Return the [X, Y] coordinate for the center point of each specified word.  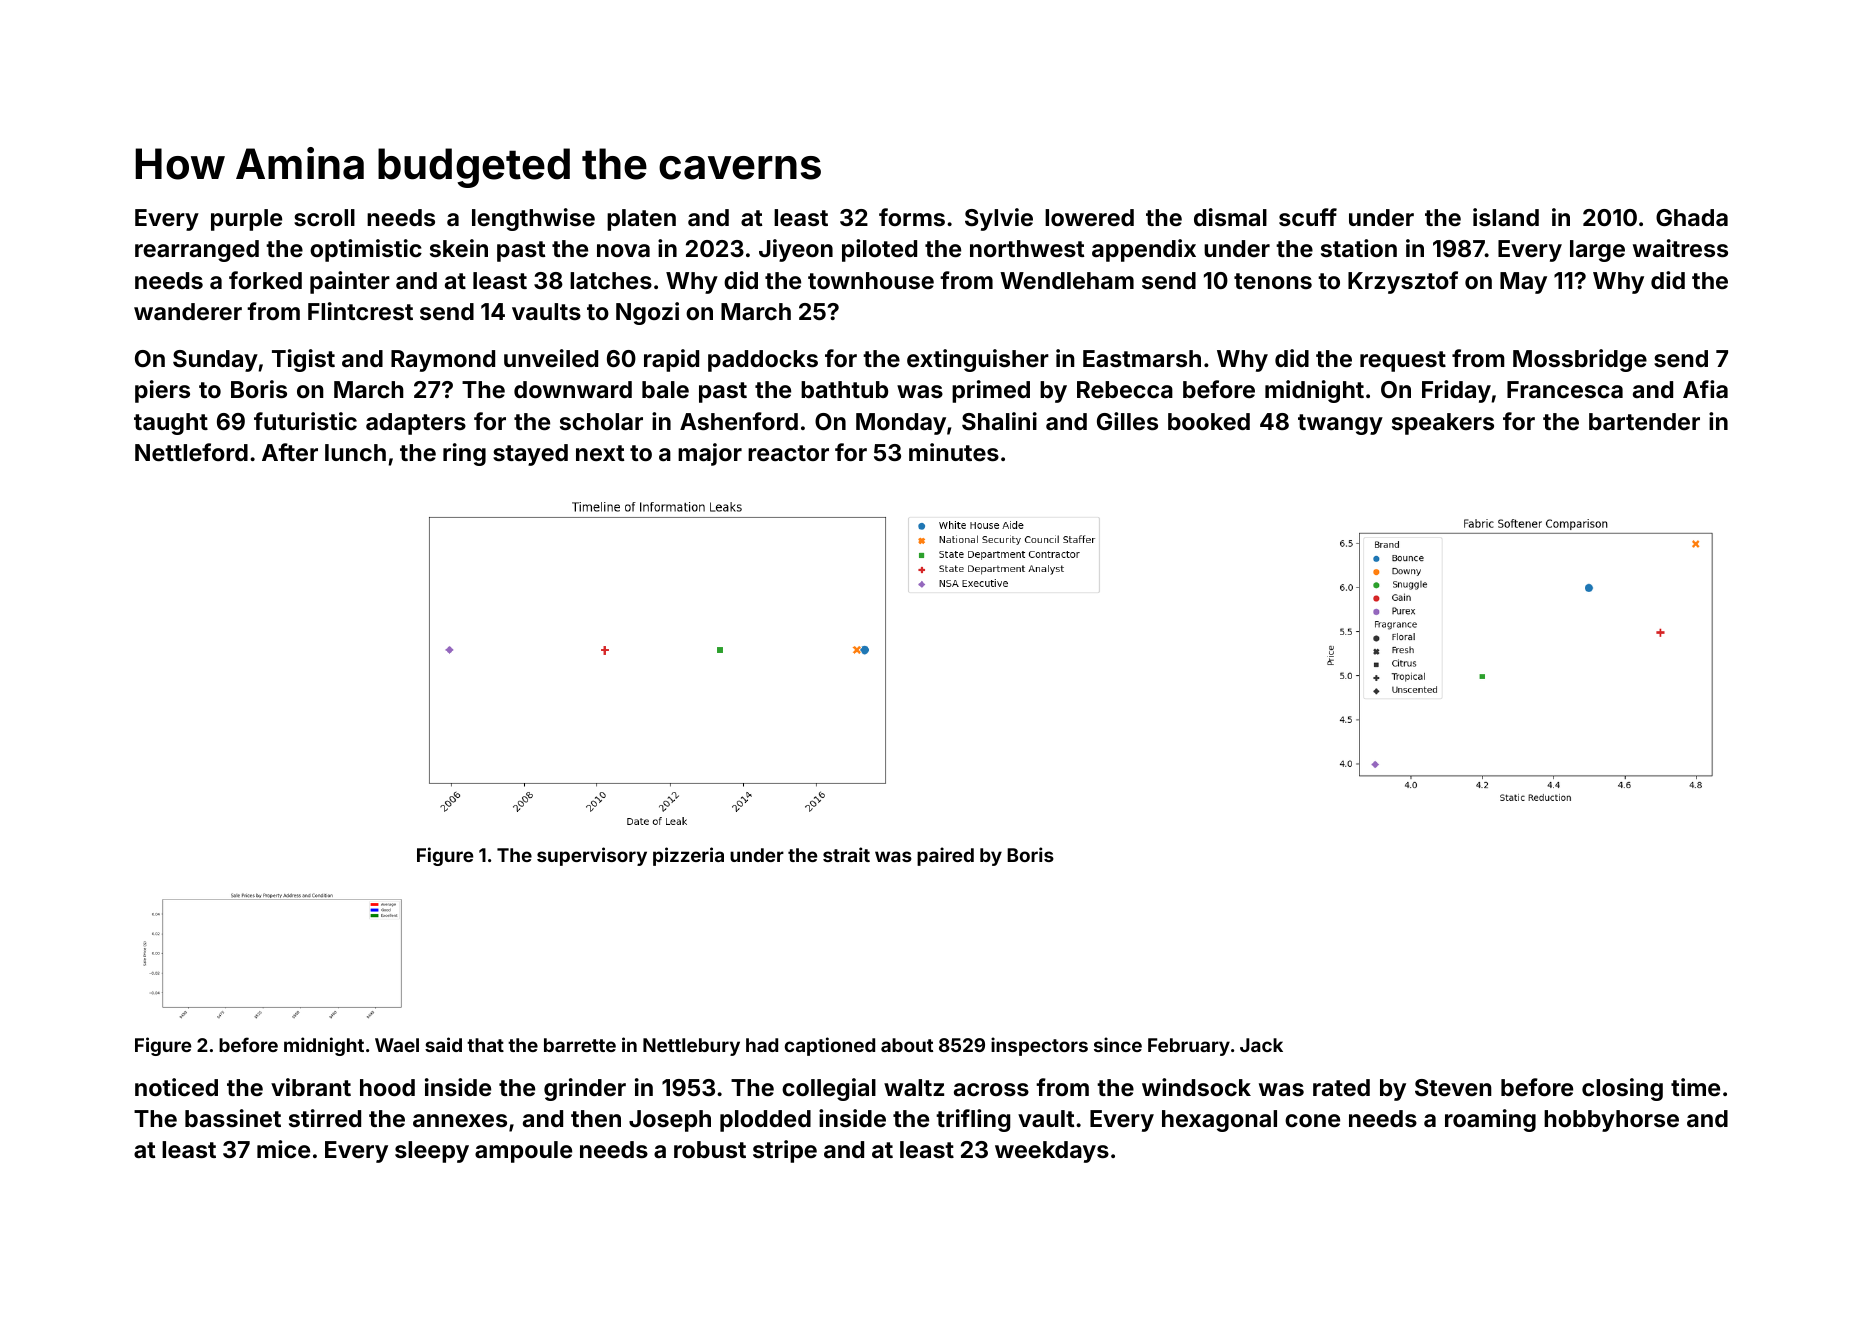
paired [945, 856]
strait [846, 854]
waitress [1680, 248]
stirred [325, 1118]
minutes [954, 452]
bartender [1644, 421]
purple [246, 220]
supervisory [592, 856]
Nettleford [191, 452]
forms [912, 217]
